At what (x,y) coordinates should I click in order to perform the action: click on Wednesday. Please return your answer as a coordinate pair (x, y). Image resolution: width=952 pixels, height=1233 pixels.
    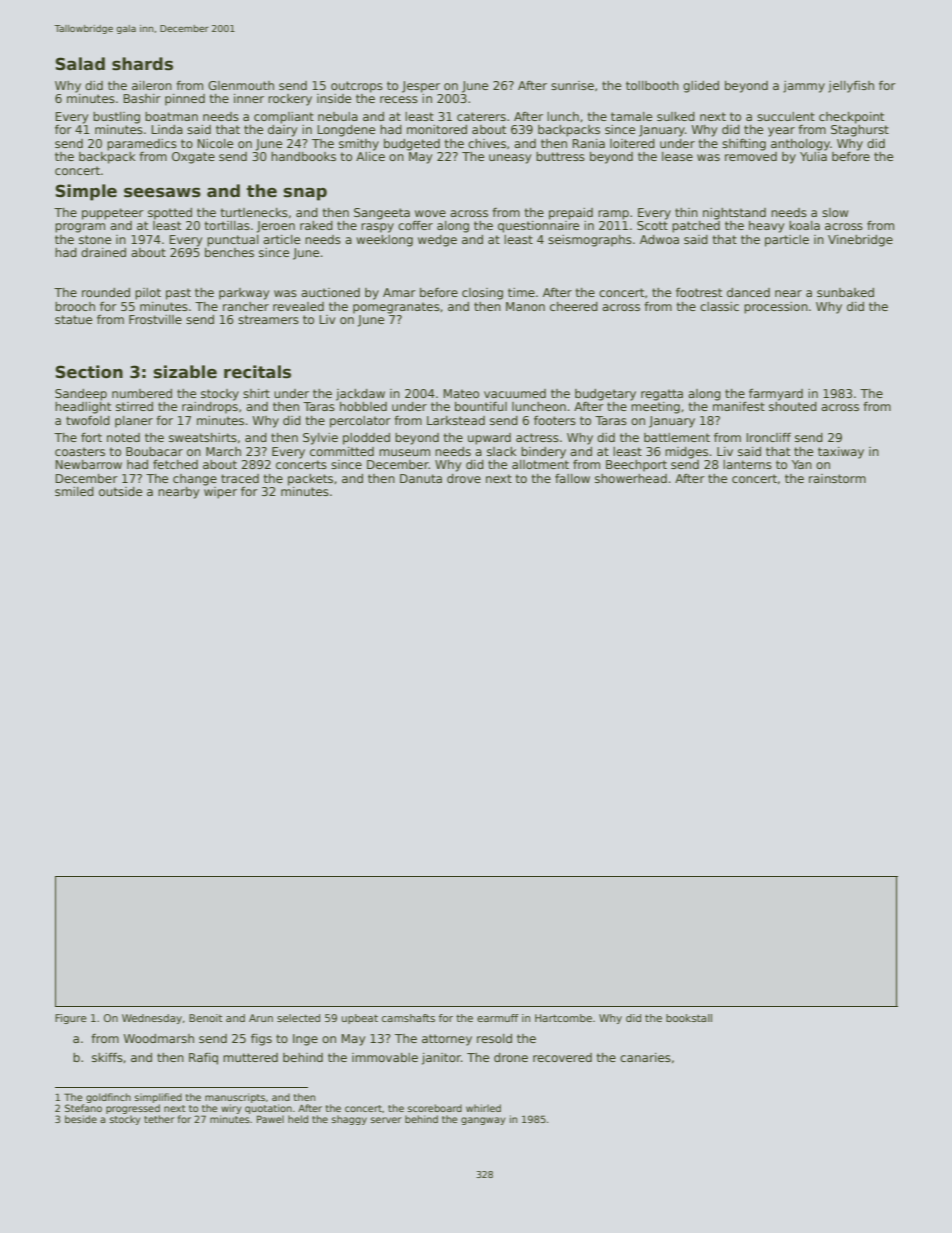
    Looking at the image, I should click on (152, 1019).
